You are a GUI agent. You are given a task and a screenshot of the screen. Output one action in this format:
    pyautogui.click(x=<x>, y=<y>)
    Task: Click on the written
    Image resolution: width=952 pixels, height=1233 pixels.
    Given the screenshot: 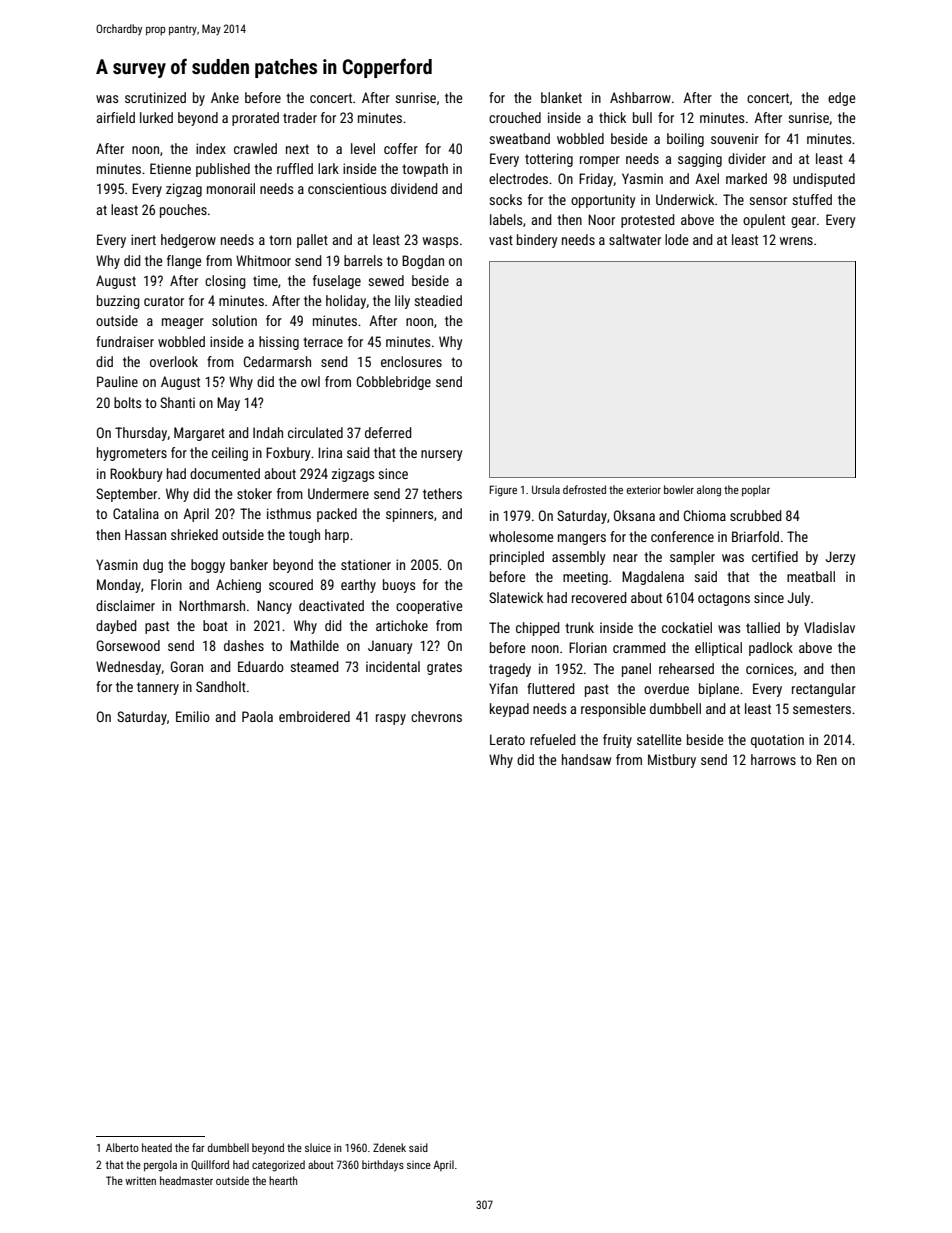 What is the action you would take?
    pyautogui.click(x=140, y=1180)
